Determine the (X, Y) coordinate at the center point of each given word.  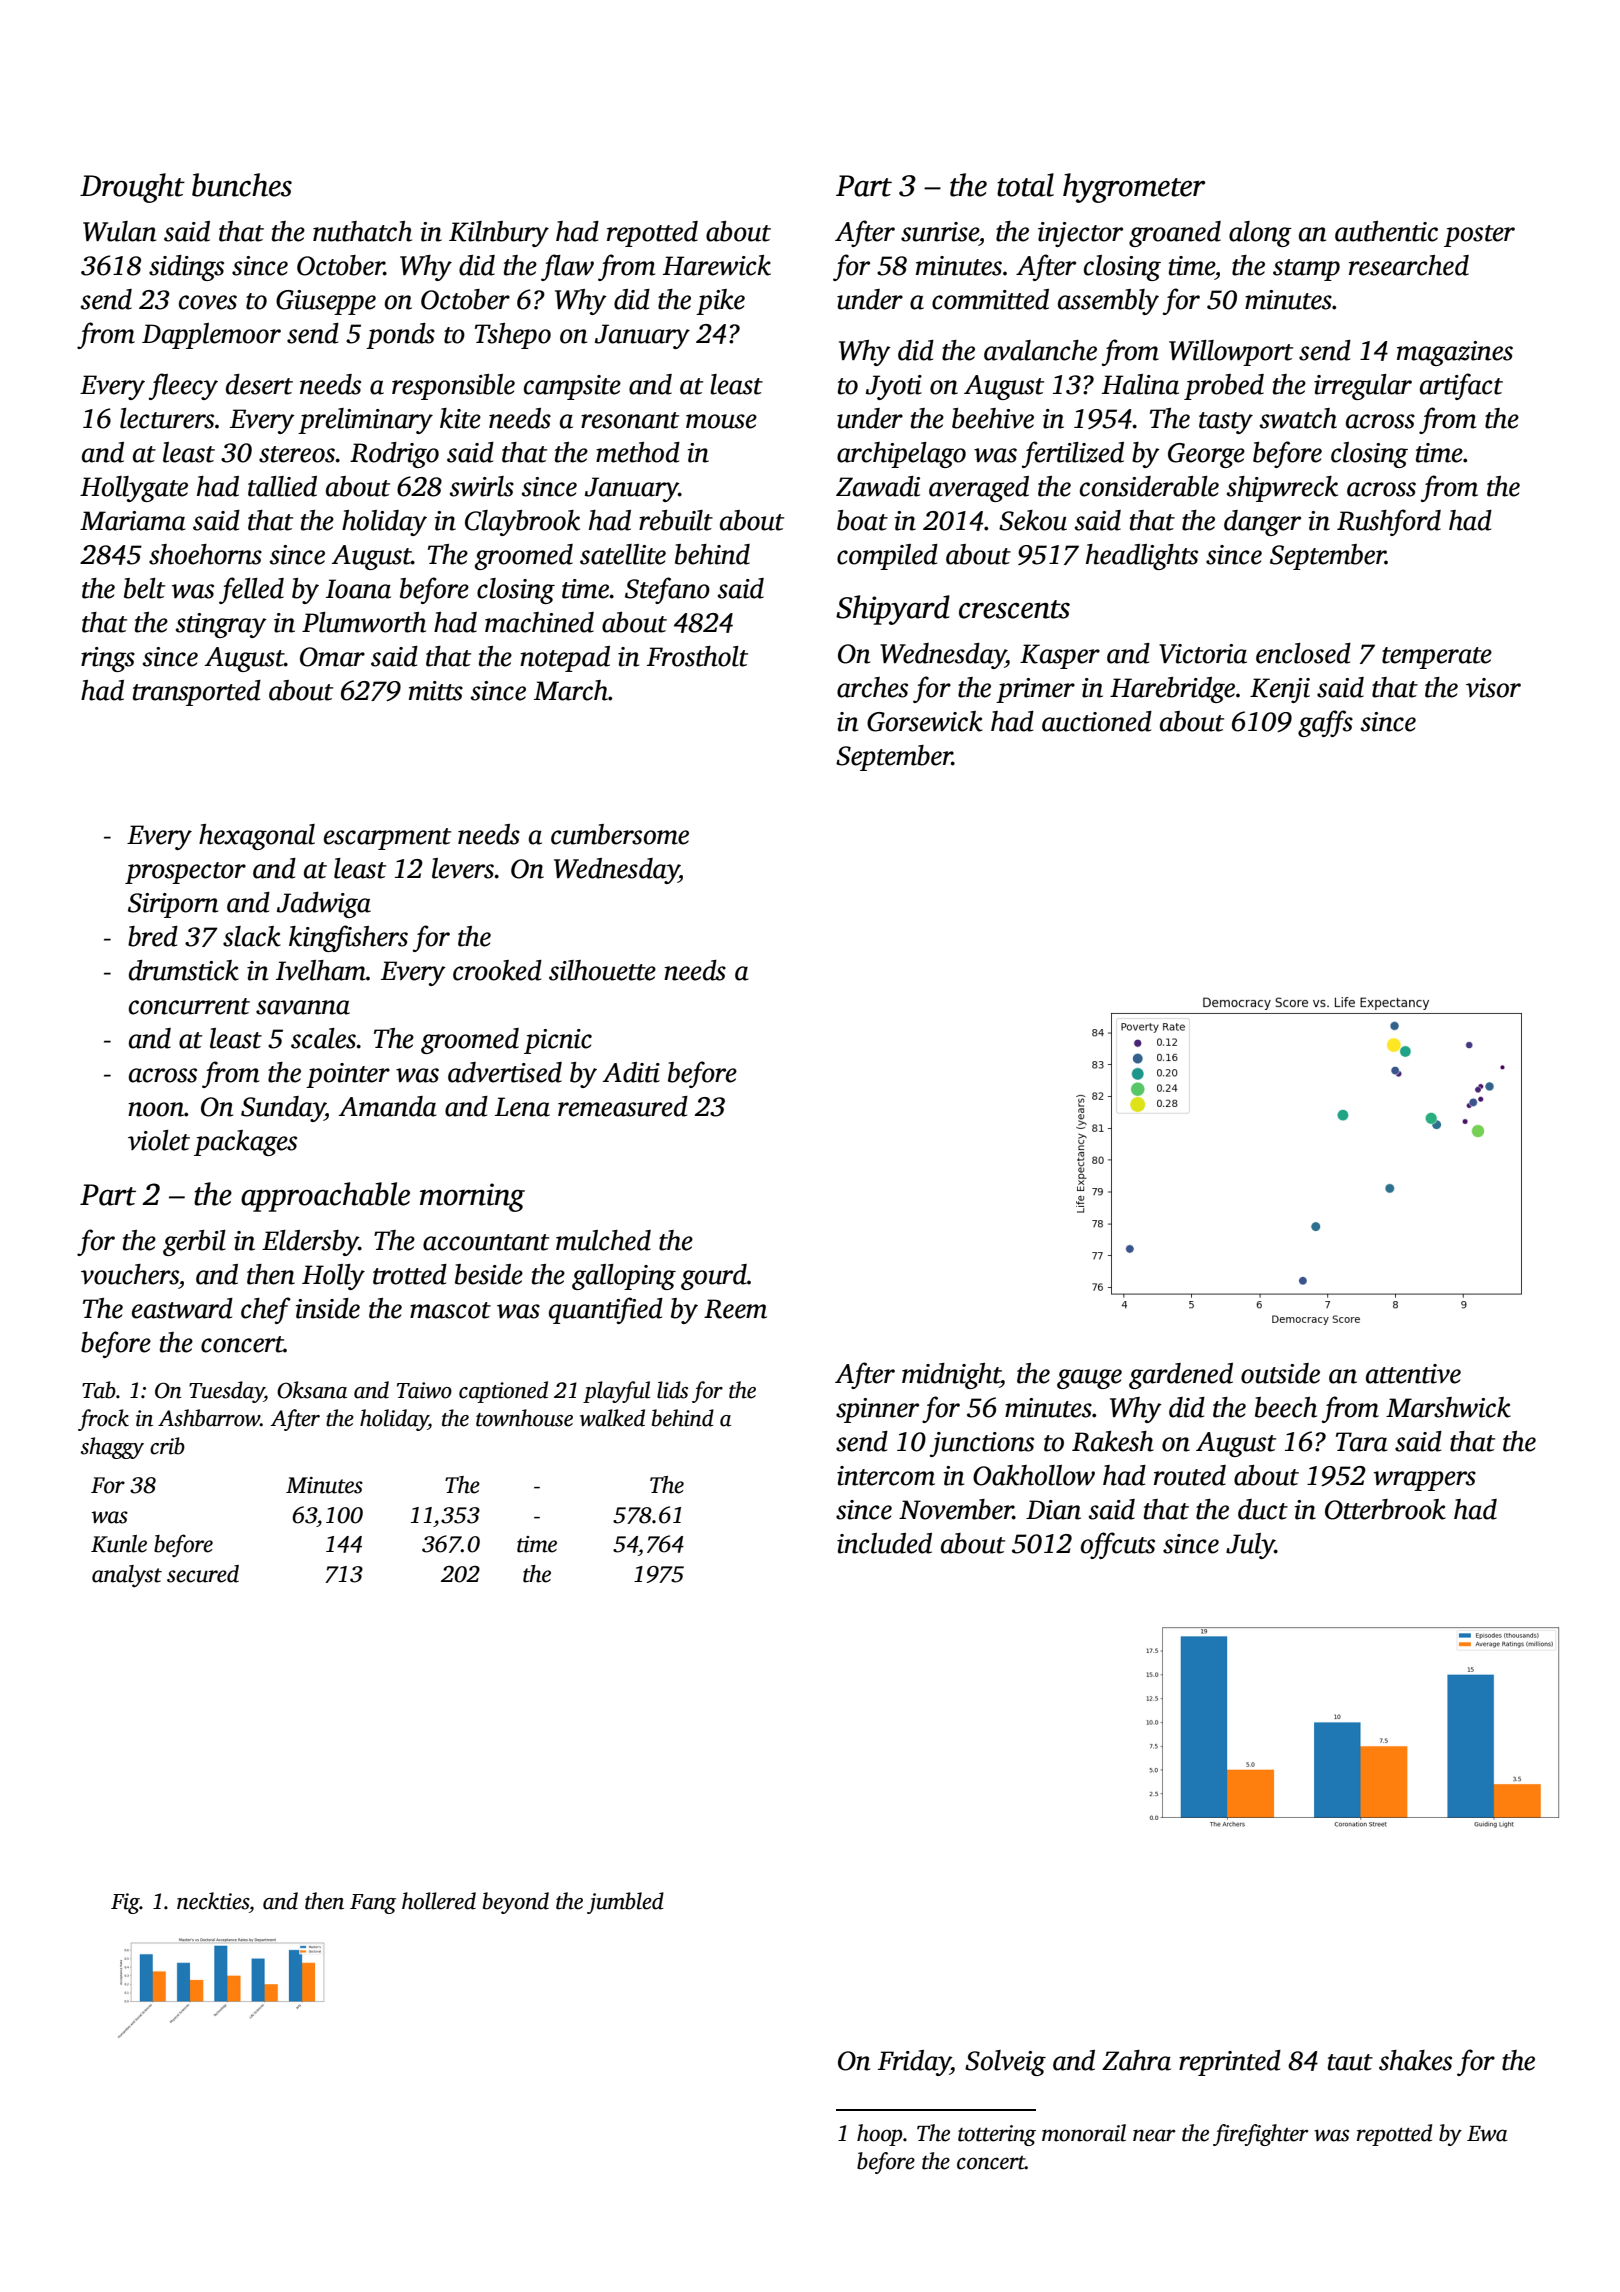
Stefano (667, 590)
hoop (879, 2135)
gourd (714, 1277)
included (884, 1543)
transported (197, 693)
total (1025, 185)
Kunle (119, 1544)
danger (1262, 523)
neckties (213, 1901)
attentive (1413, 1374)
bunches (242, 185)
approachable (325, 1197)
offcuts (1118, 1545)
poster (1479, 236)
